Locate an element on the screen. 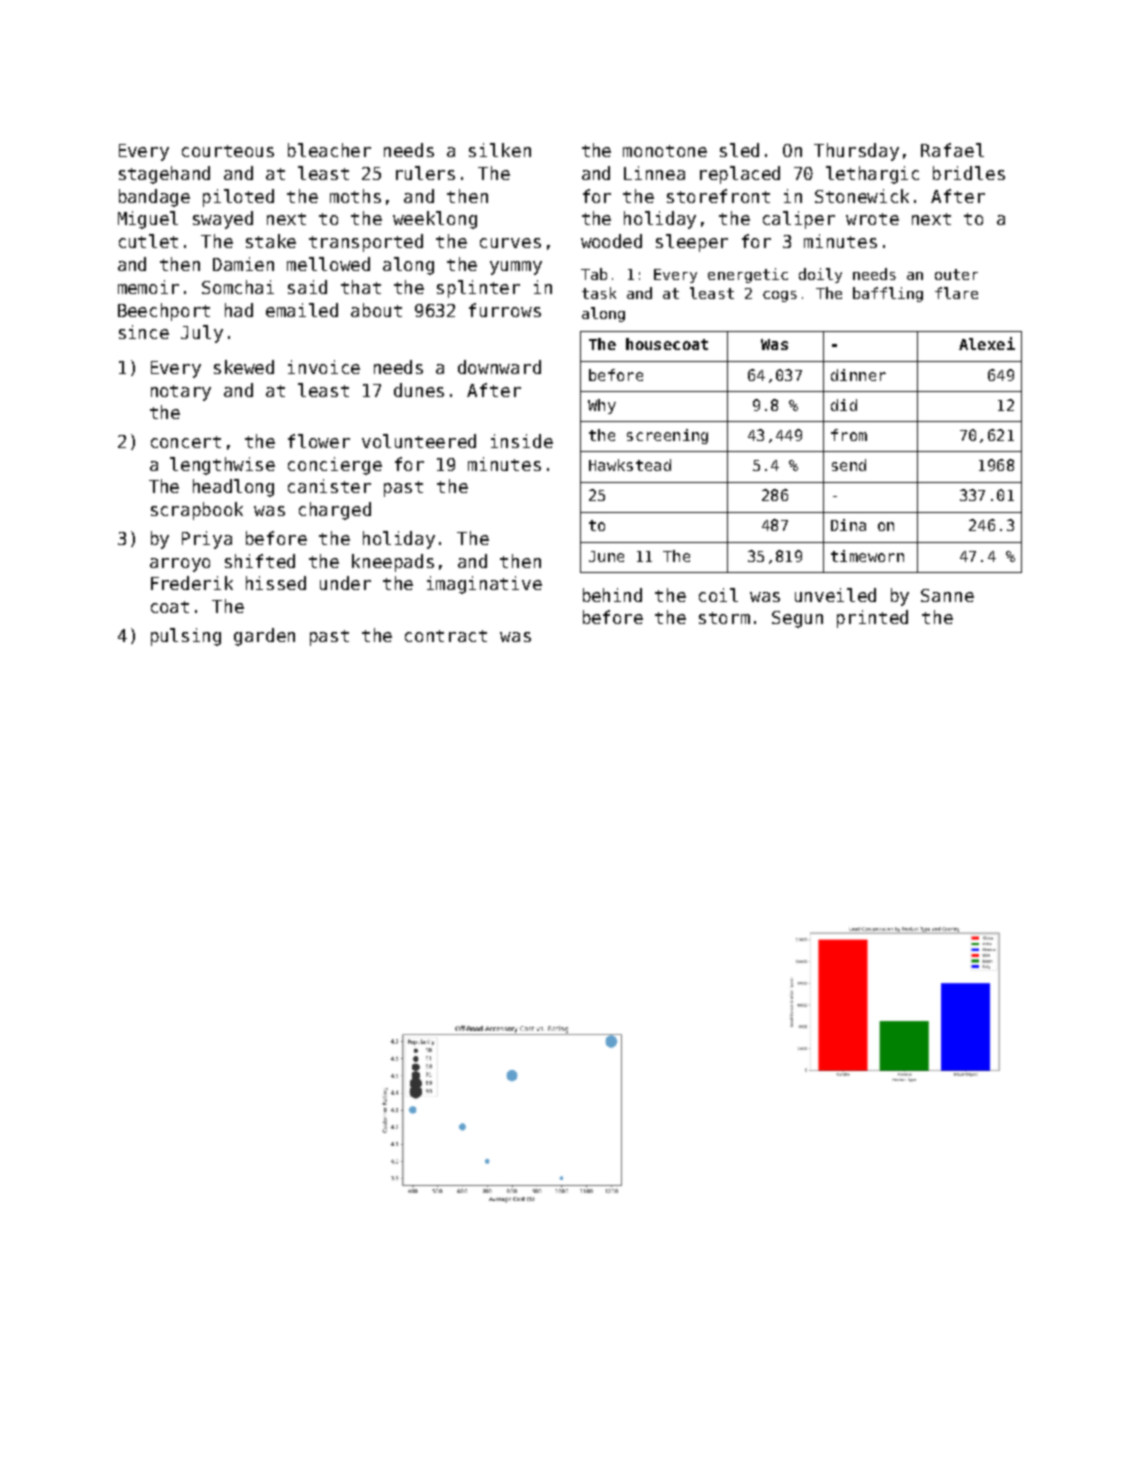 The image size is (1139, 1474). silken is located at coordinates (500, 150).
